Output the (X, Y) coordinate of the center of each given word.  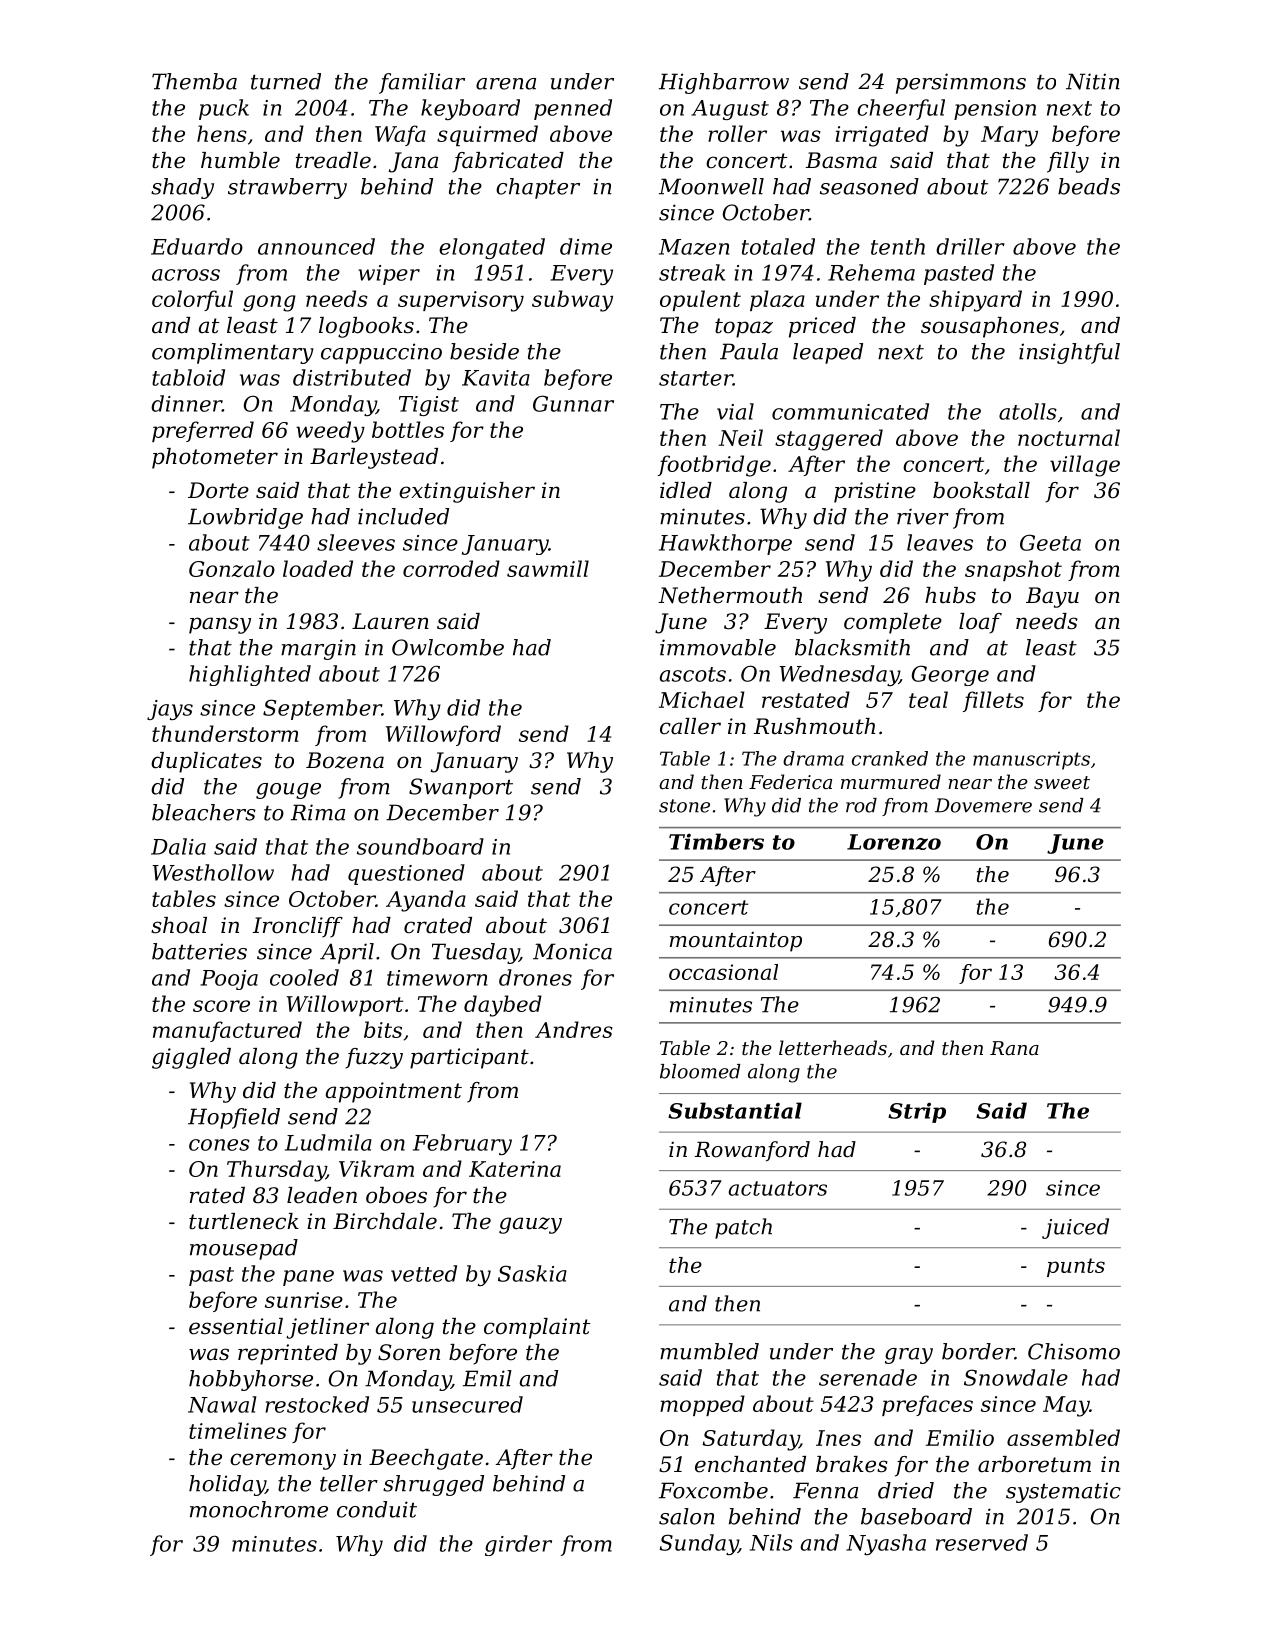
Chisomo (1074, 1351)
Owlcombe (448, 647)
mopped (702, 1405)
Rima (318, 812)
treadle (333, 160)
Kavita (496, 378)
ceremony (283, 1461)
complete (893, 623)
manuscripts (1031, 760)
